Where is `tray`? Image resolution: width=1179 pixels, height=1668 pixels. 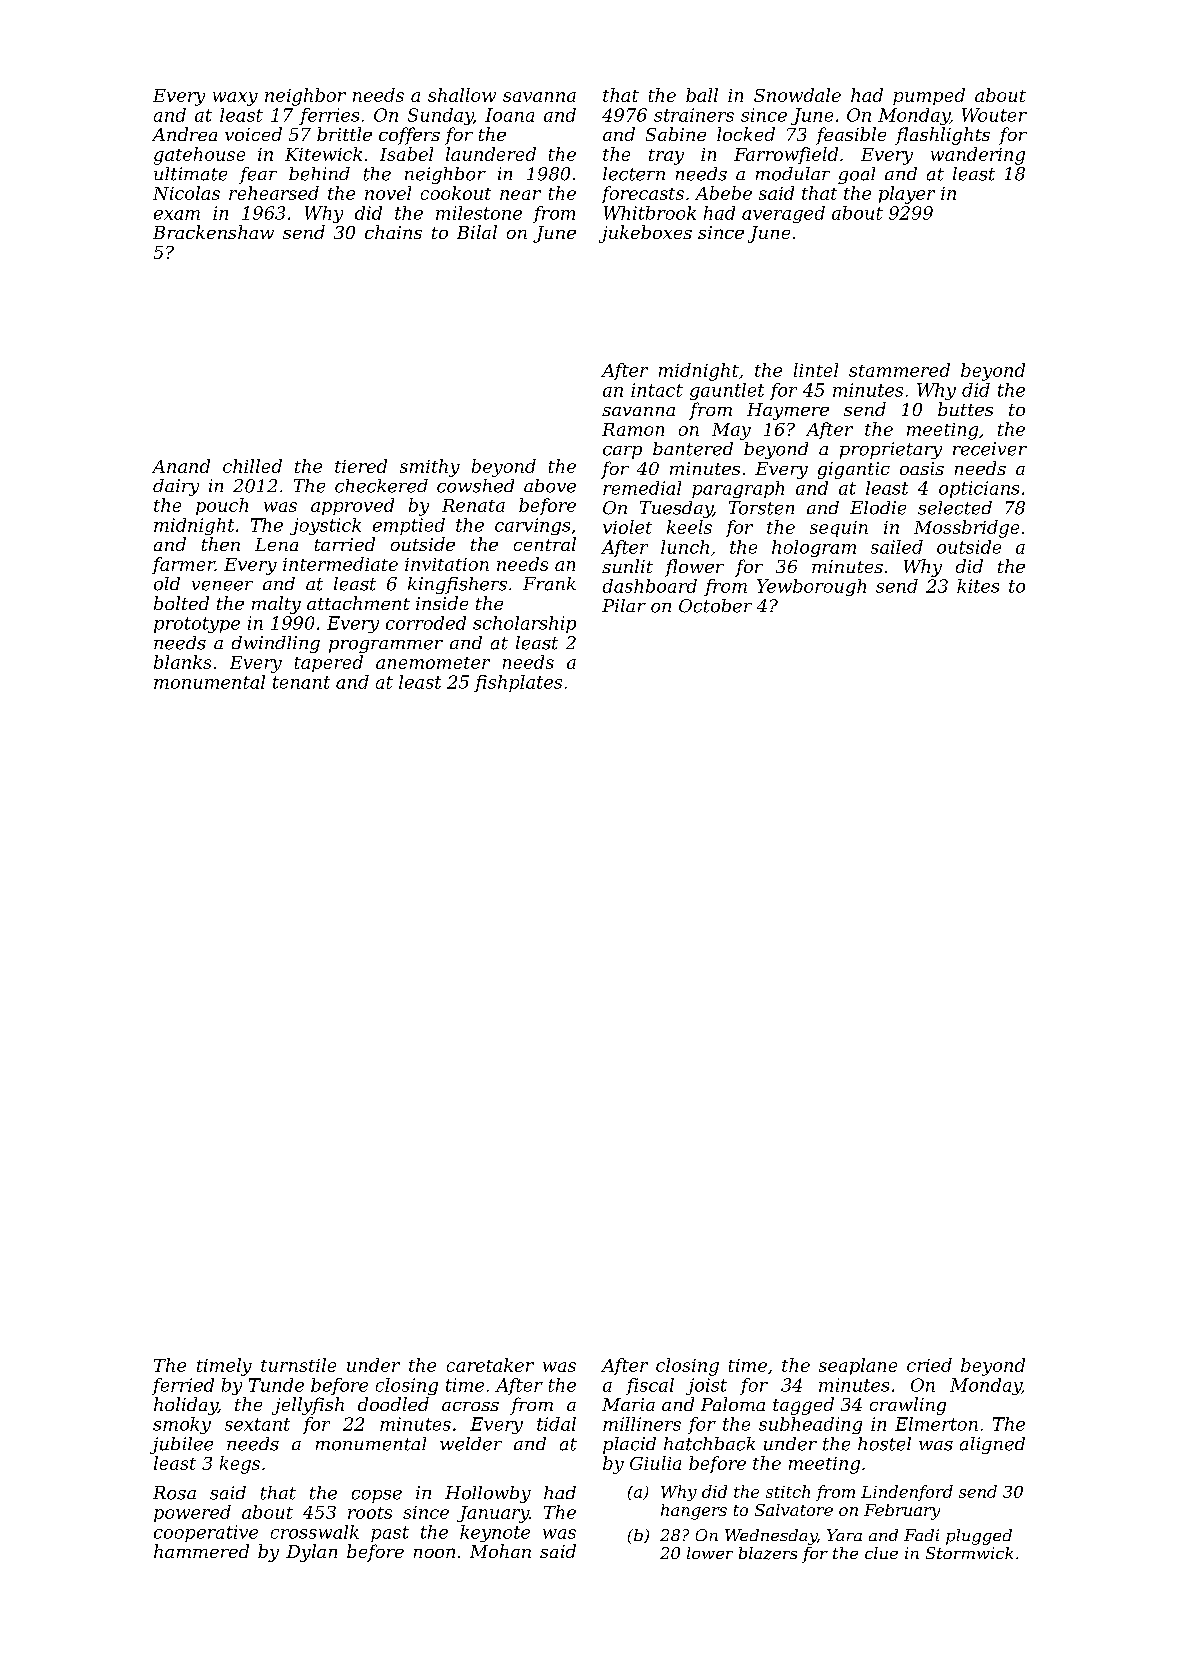 tray is located at coordinates (666, 157).
